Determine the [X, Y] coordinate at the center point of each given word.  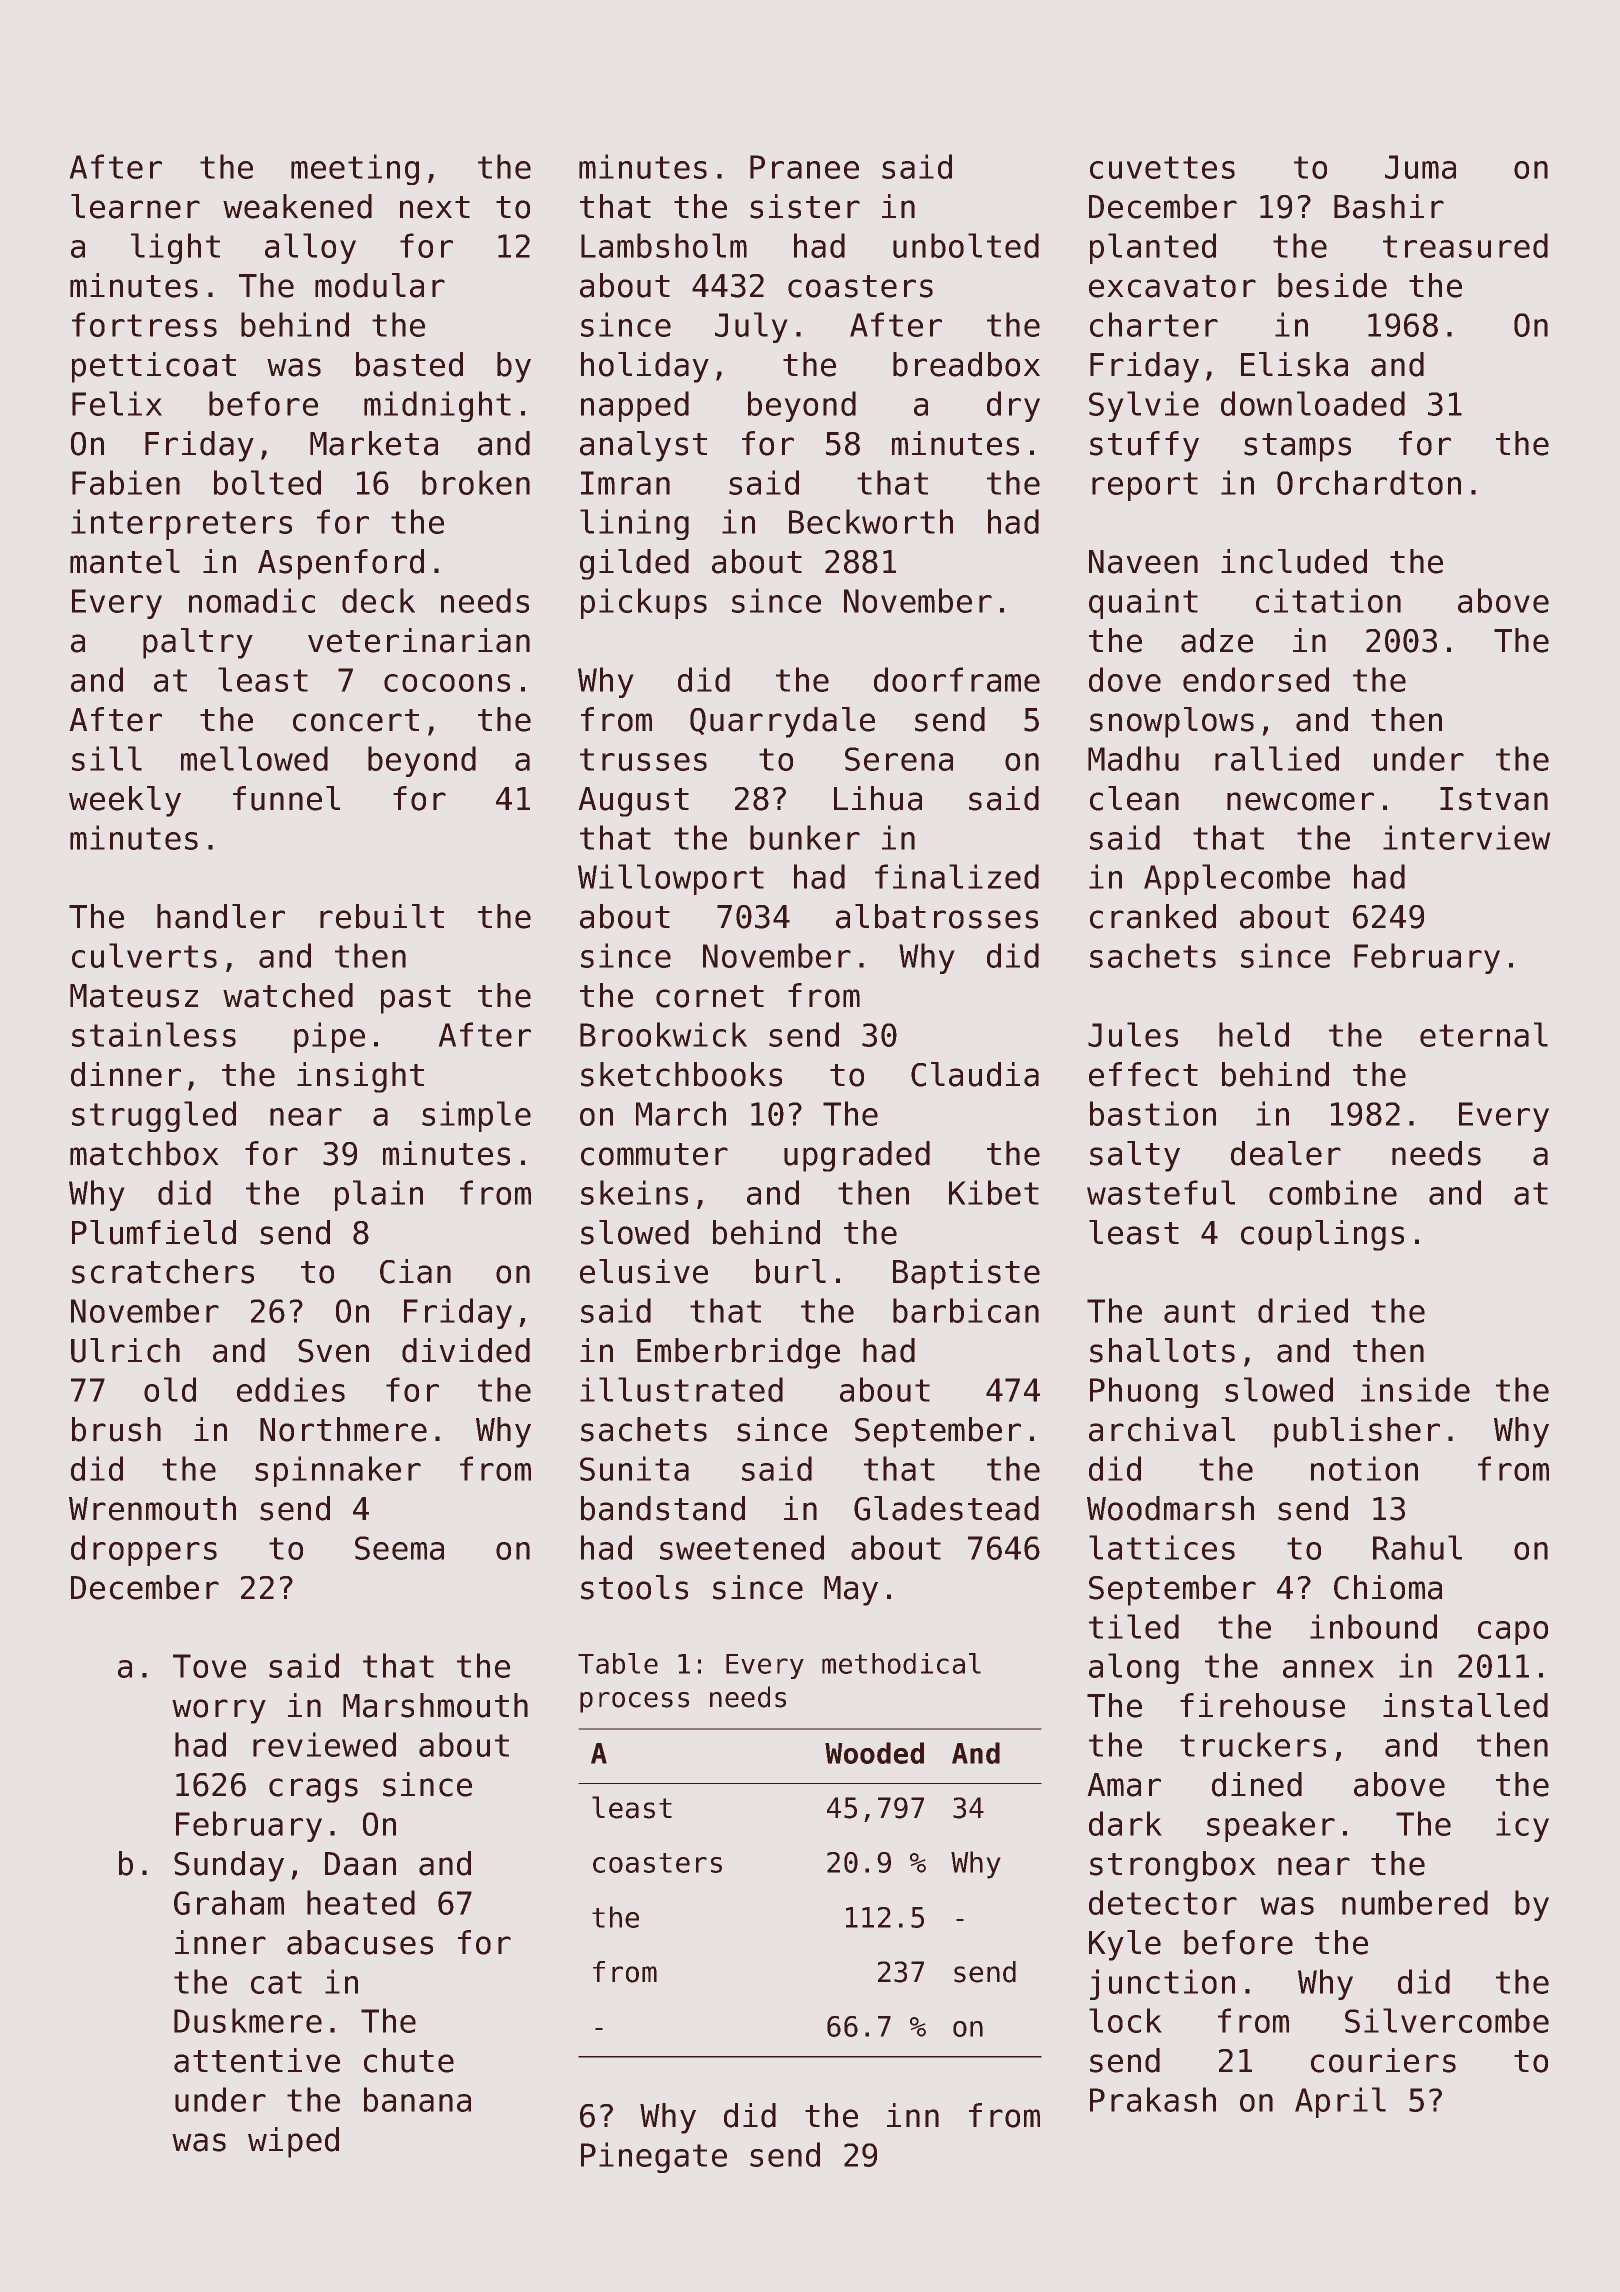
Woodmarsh [1170, 1508]
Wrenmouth [152, 1508]
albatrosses [937, 916]
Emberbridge [738, 1353]
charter [1154, 324]
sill [107, 758]
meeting [355, 169]
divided [466, 1350]
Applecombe [1237, 879]
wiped [293, 2142]
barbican [966, 1310]
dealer [1286, 1153]
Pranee [804, 167]
